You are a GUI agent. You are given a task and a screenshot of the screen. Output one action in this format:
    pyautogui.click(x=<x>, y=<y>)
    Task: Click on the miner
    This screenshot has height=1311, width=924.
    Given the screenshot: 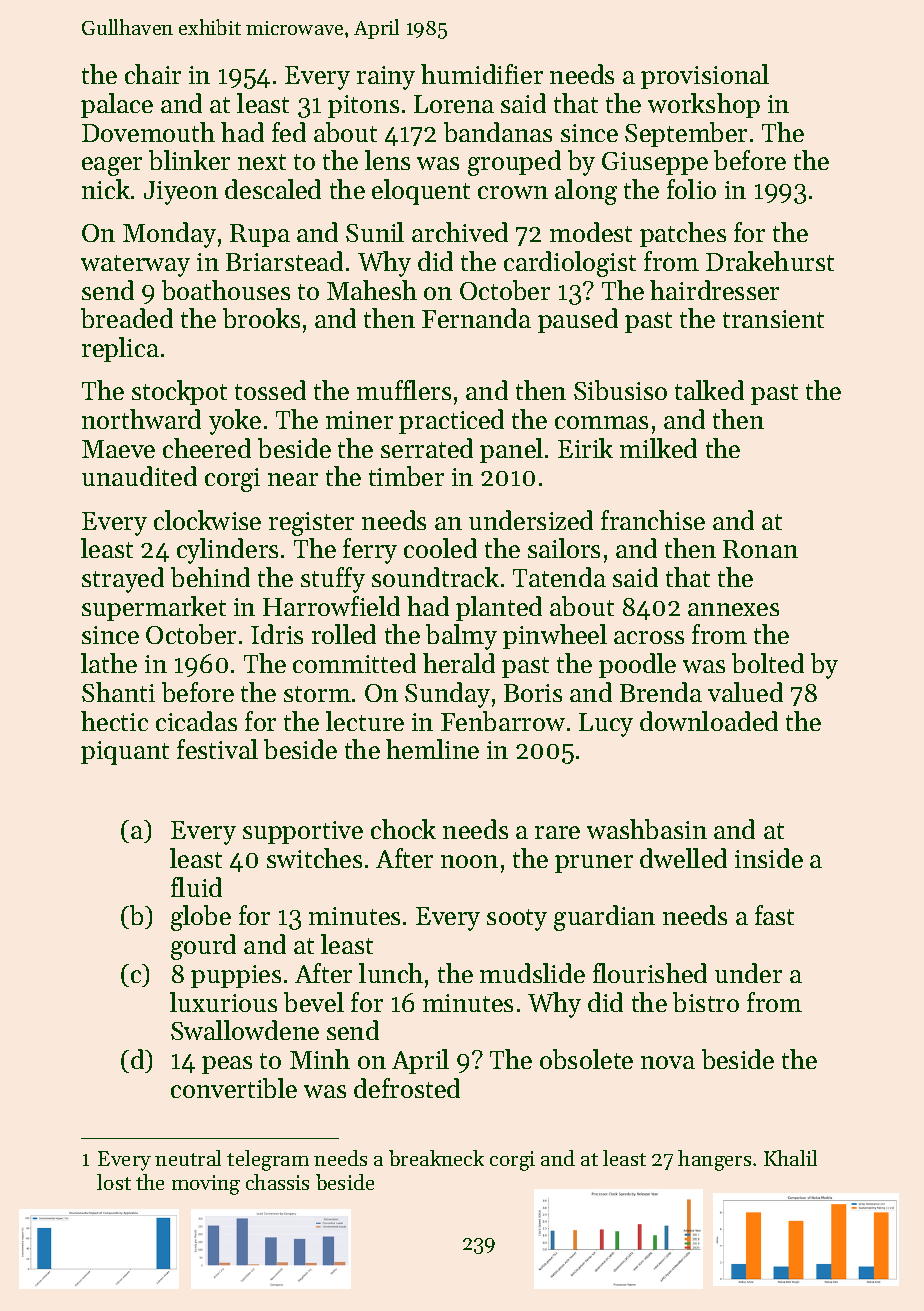 What is the action you would take?
    pyautogui.click(x=359, y=420)
